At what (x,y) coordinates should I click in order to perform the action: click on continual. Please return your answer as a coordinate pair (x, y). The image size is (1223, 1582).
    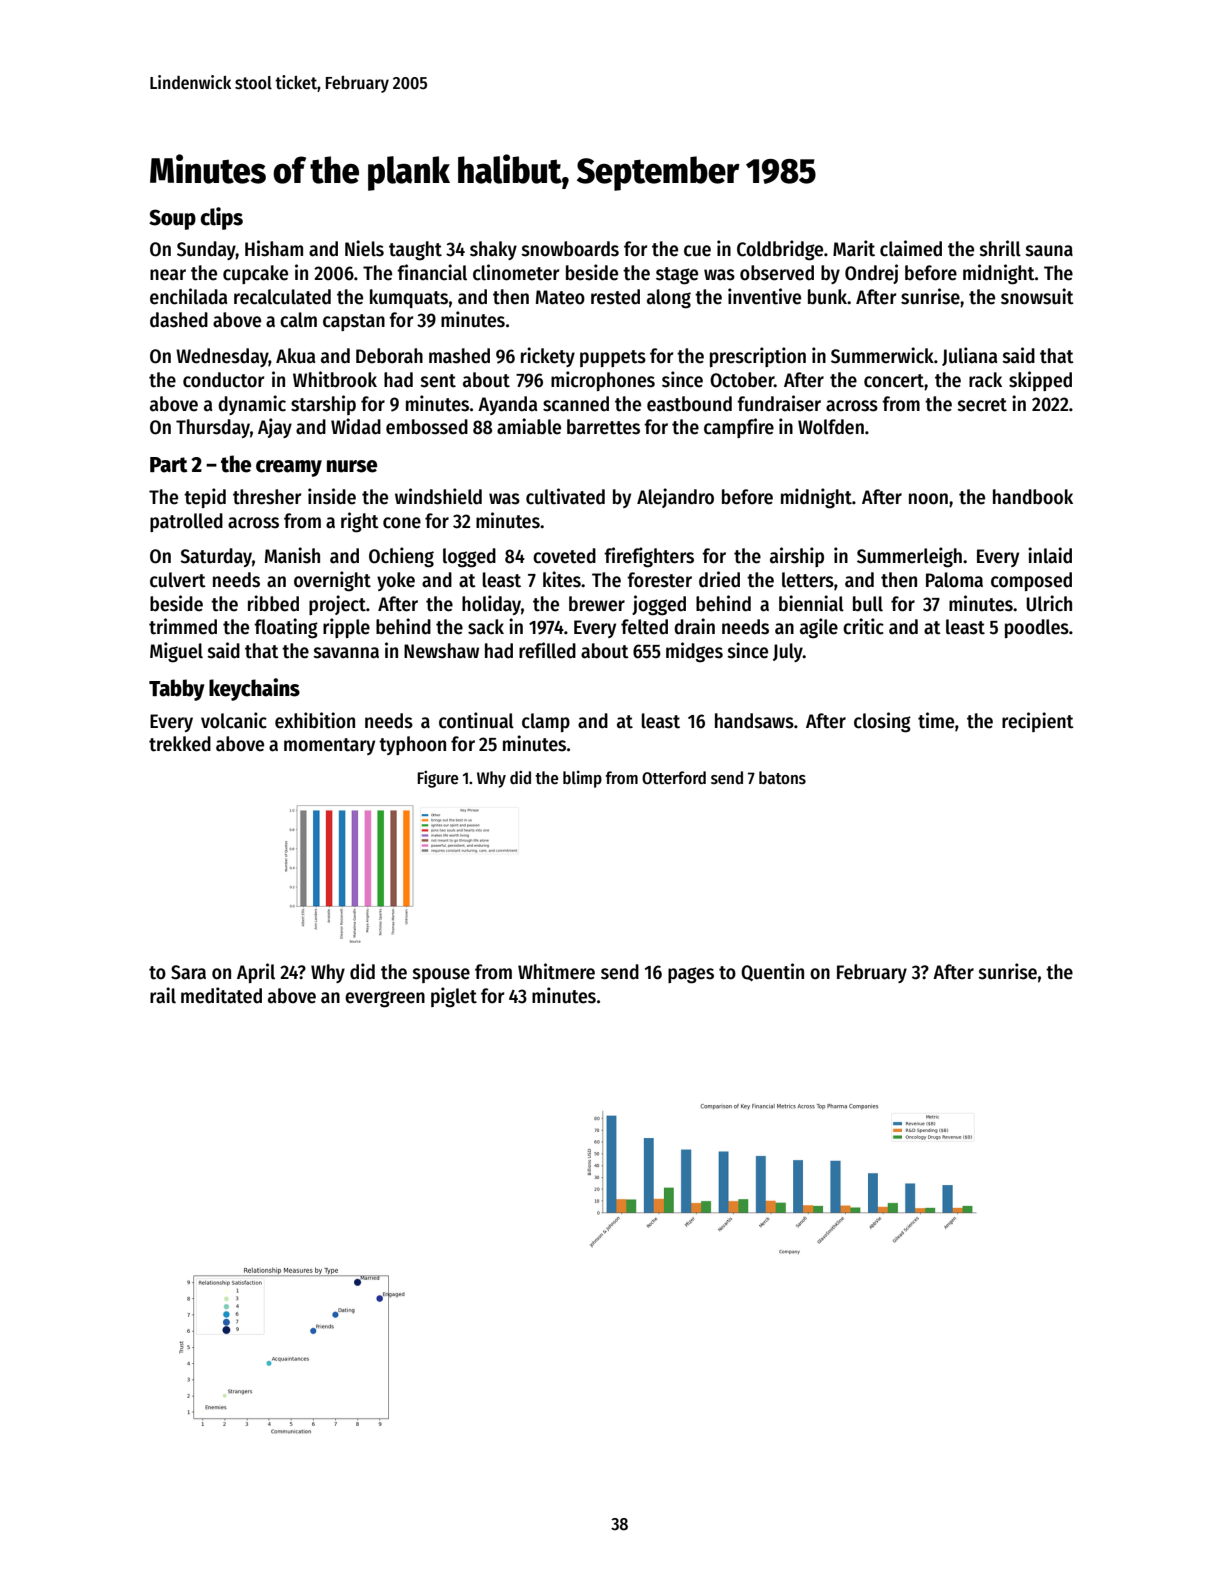
    Looking at the image, I should click on (476, 720).
